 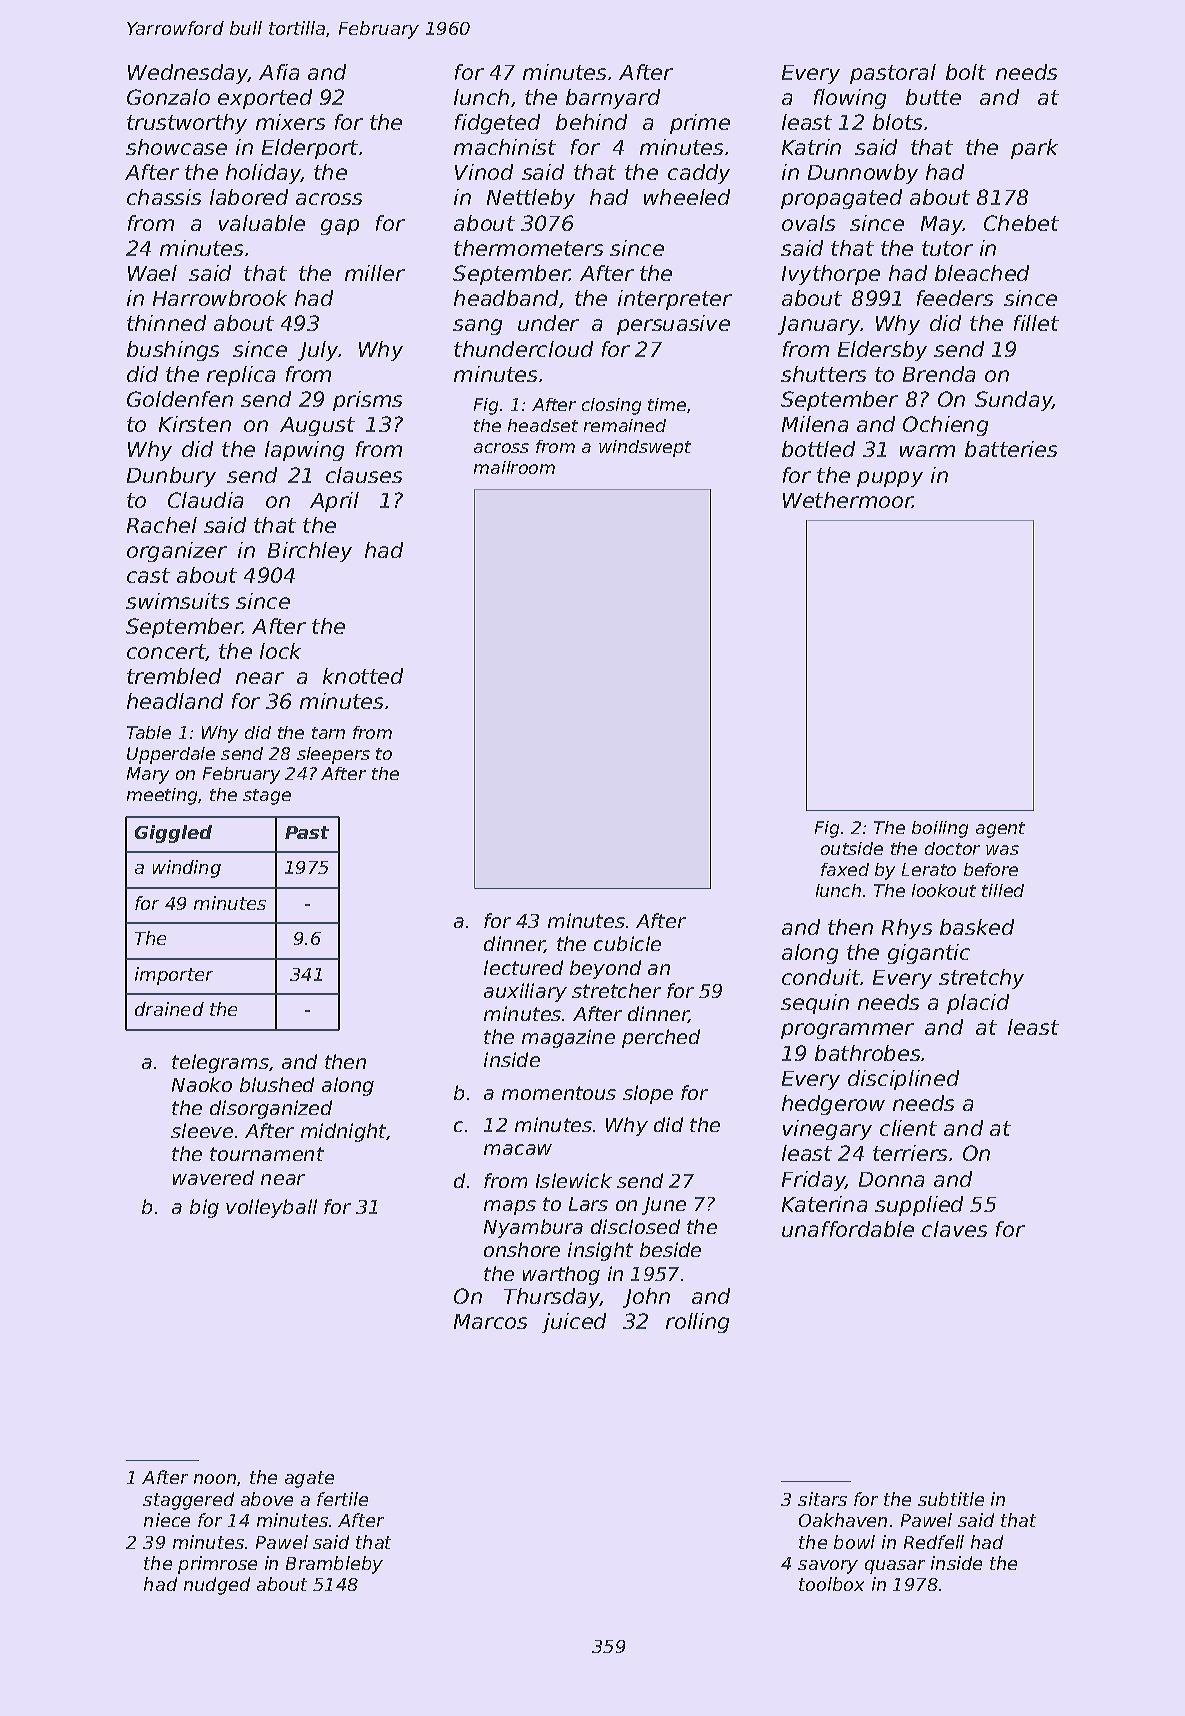 What do you see at coordinates (342, 1499) in the screenshot?
I see `fertile` at bounding box center [342, 1499].
